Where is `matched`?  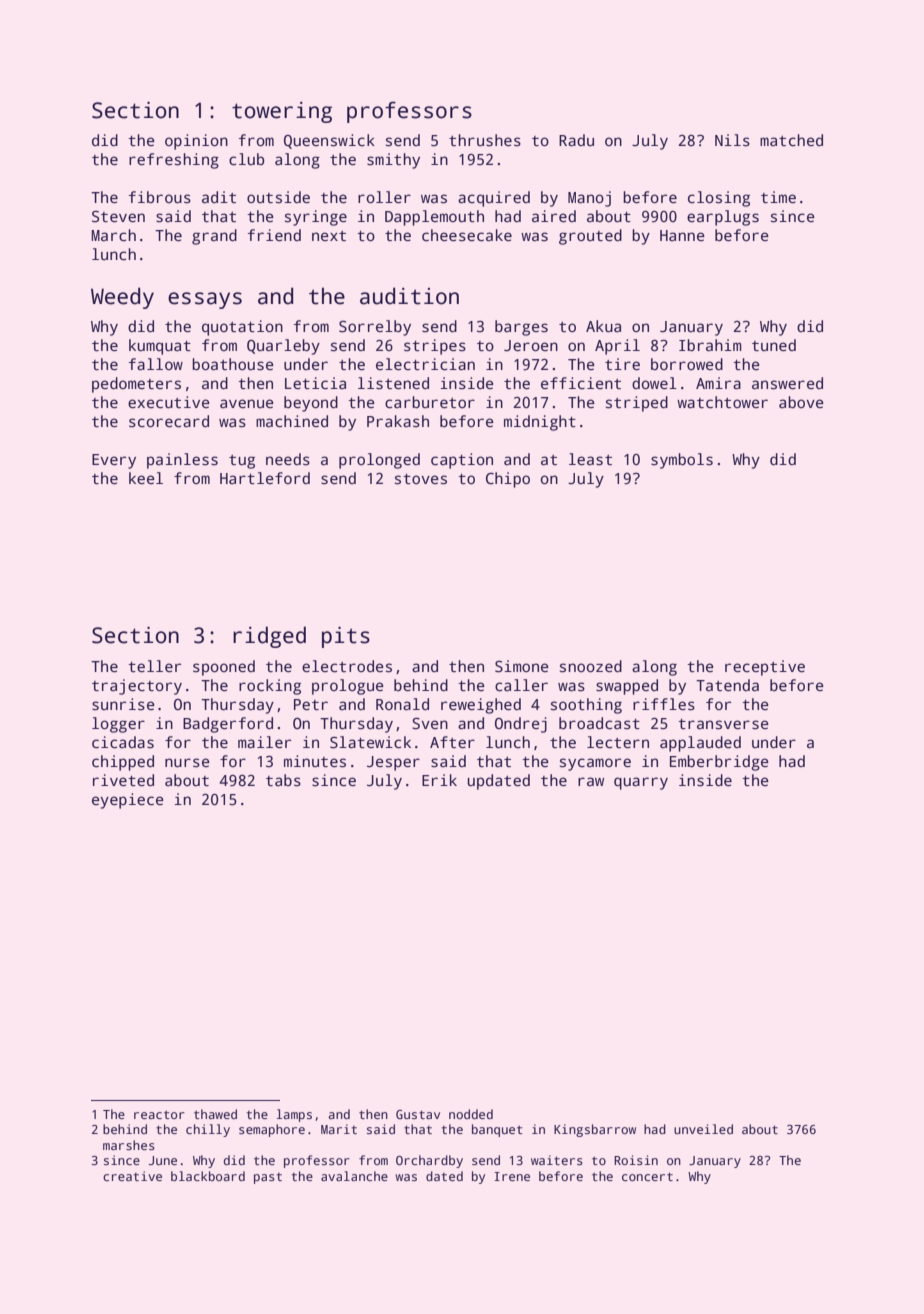 matched is located at coordinates (791, 140).
